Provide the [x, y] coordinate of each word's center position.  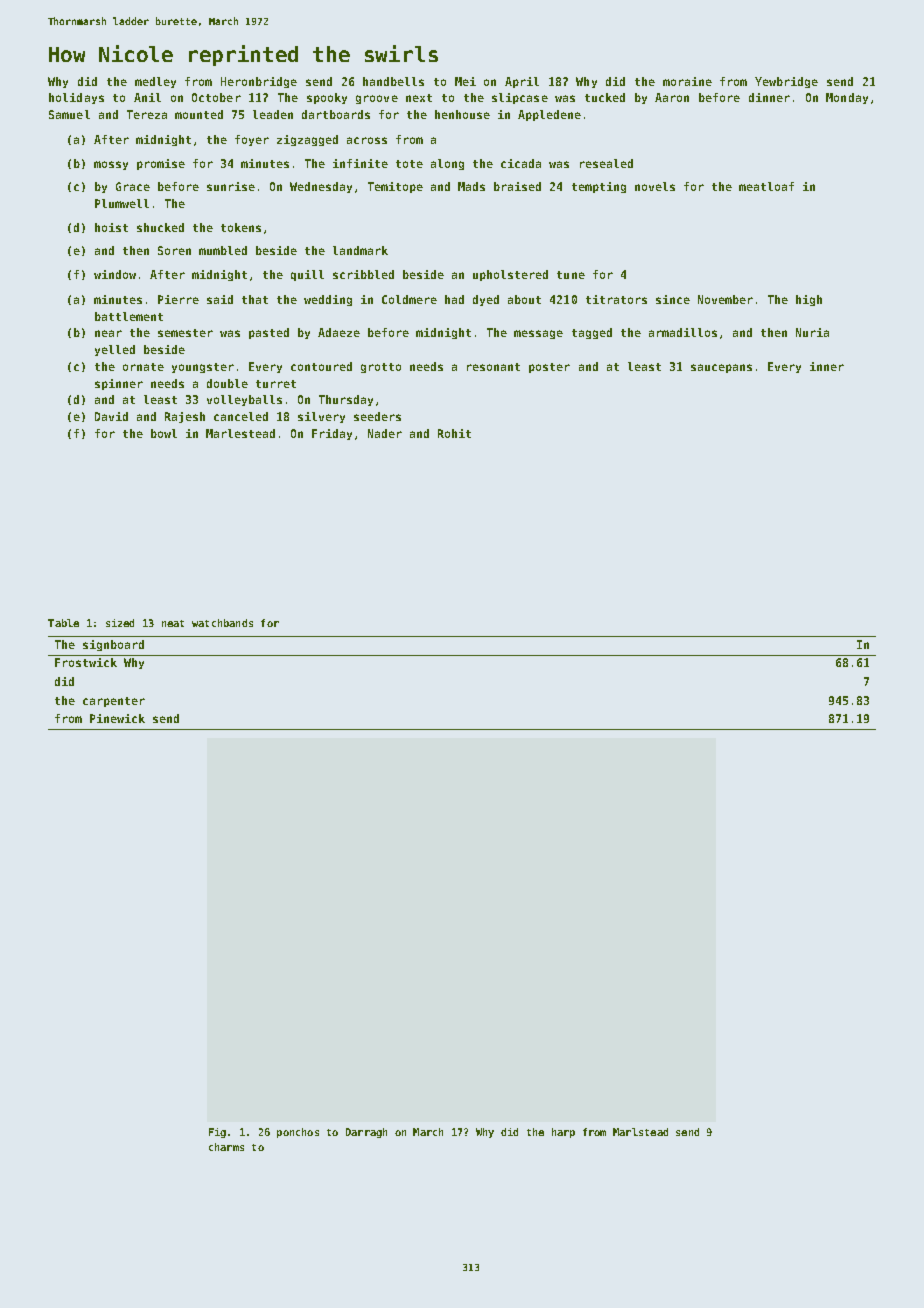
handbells [393, 81]
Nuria [812, 332]
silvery [321, 417]
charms [226, 1147]
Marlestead [240, 433]
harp [563, 1133]
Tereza [147, 114]
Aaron [672, 97]
